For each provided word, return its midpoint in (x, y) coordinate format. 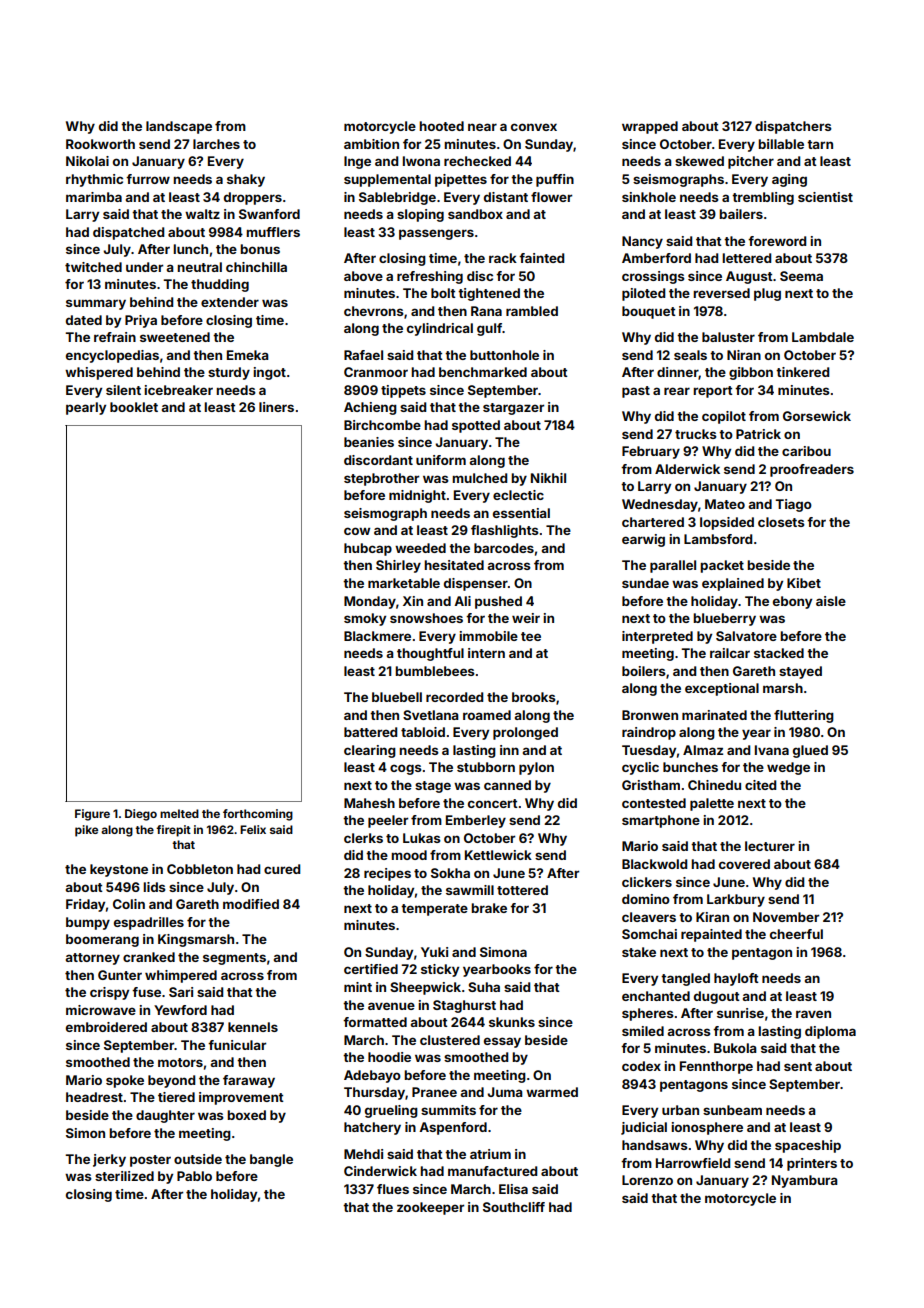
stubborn (486, 767)
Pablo (194, 1176)
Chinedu (714, 785)
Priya (141, 321)
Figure (92, 815)
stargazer (513, 409)
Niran (744, 355)
